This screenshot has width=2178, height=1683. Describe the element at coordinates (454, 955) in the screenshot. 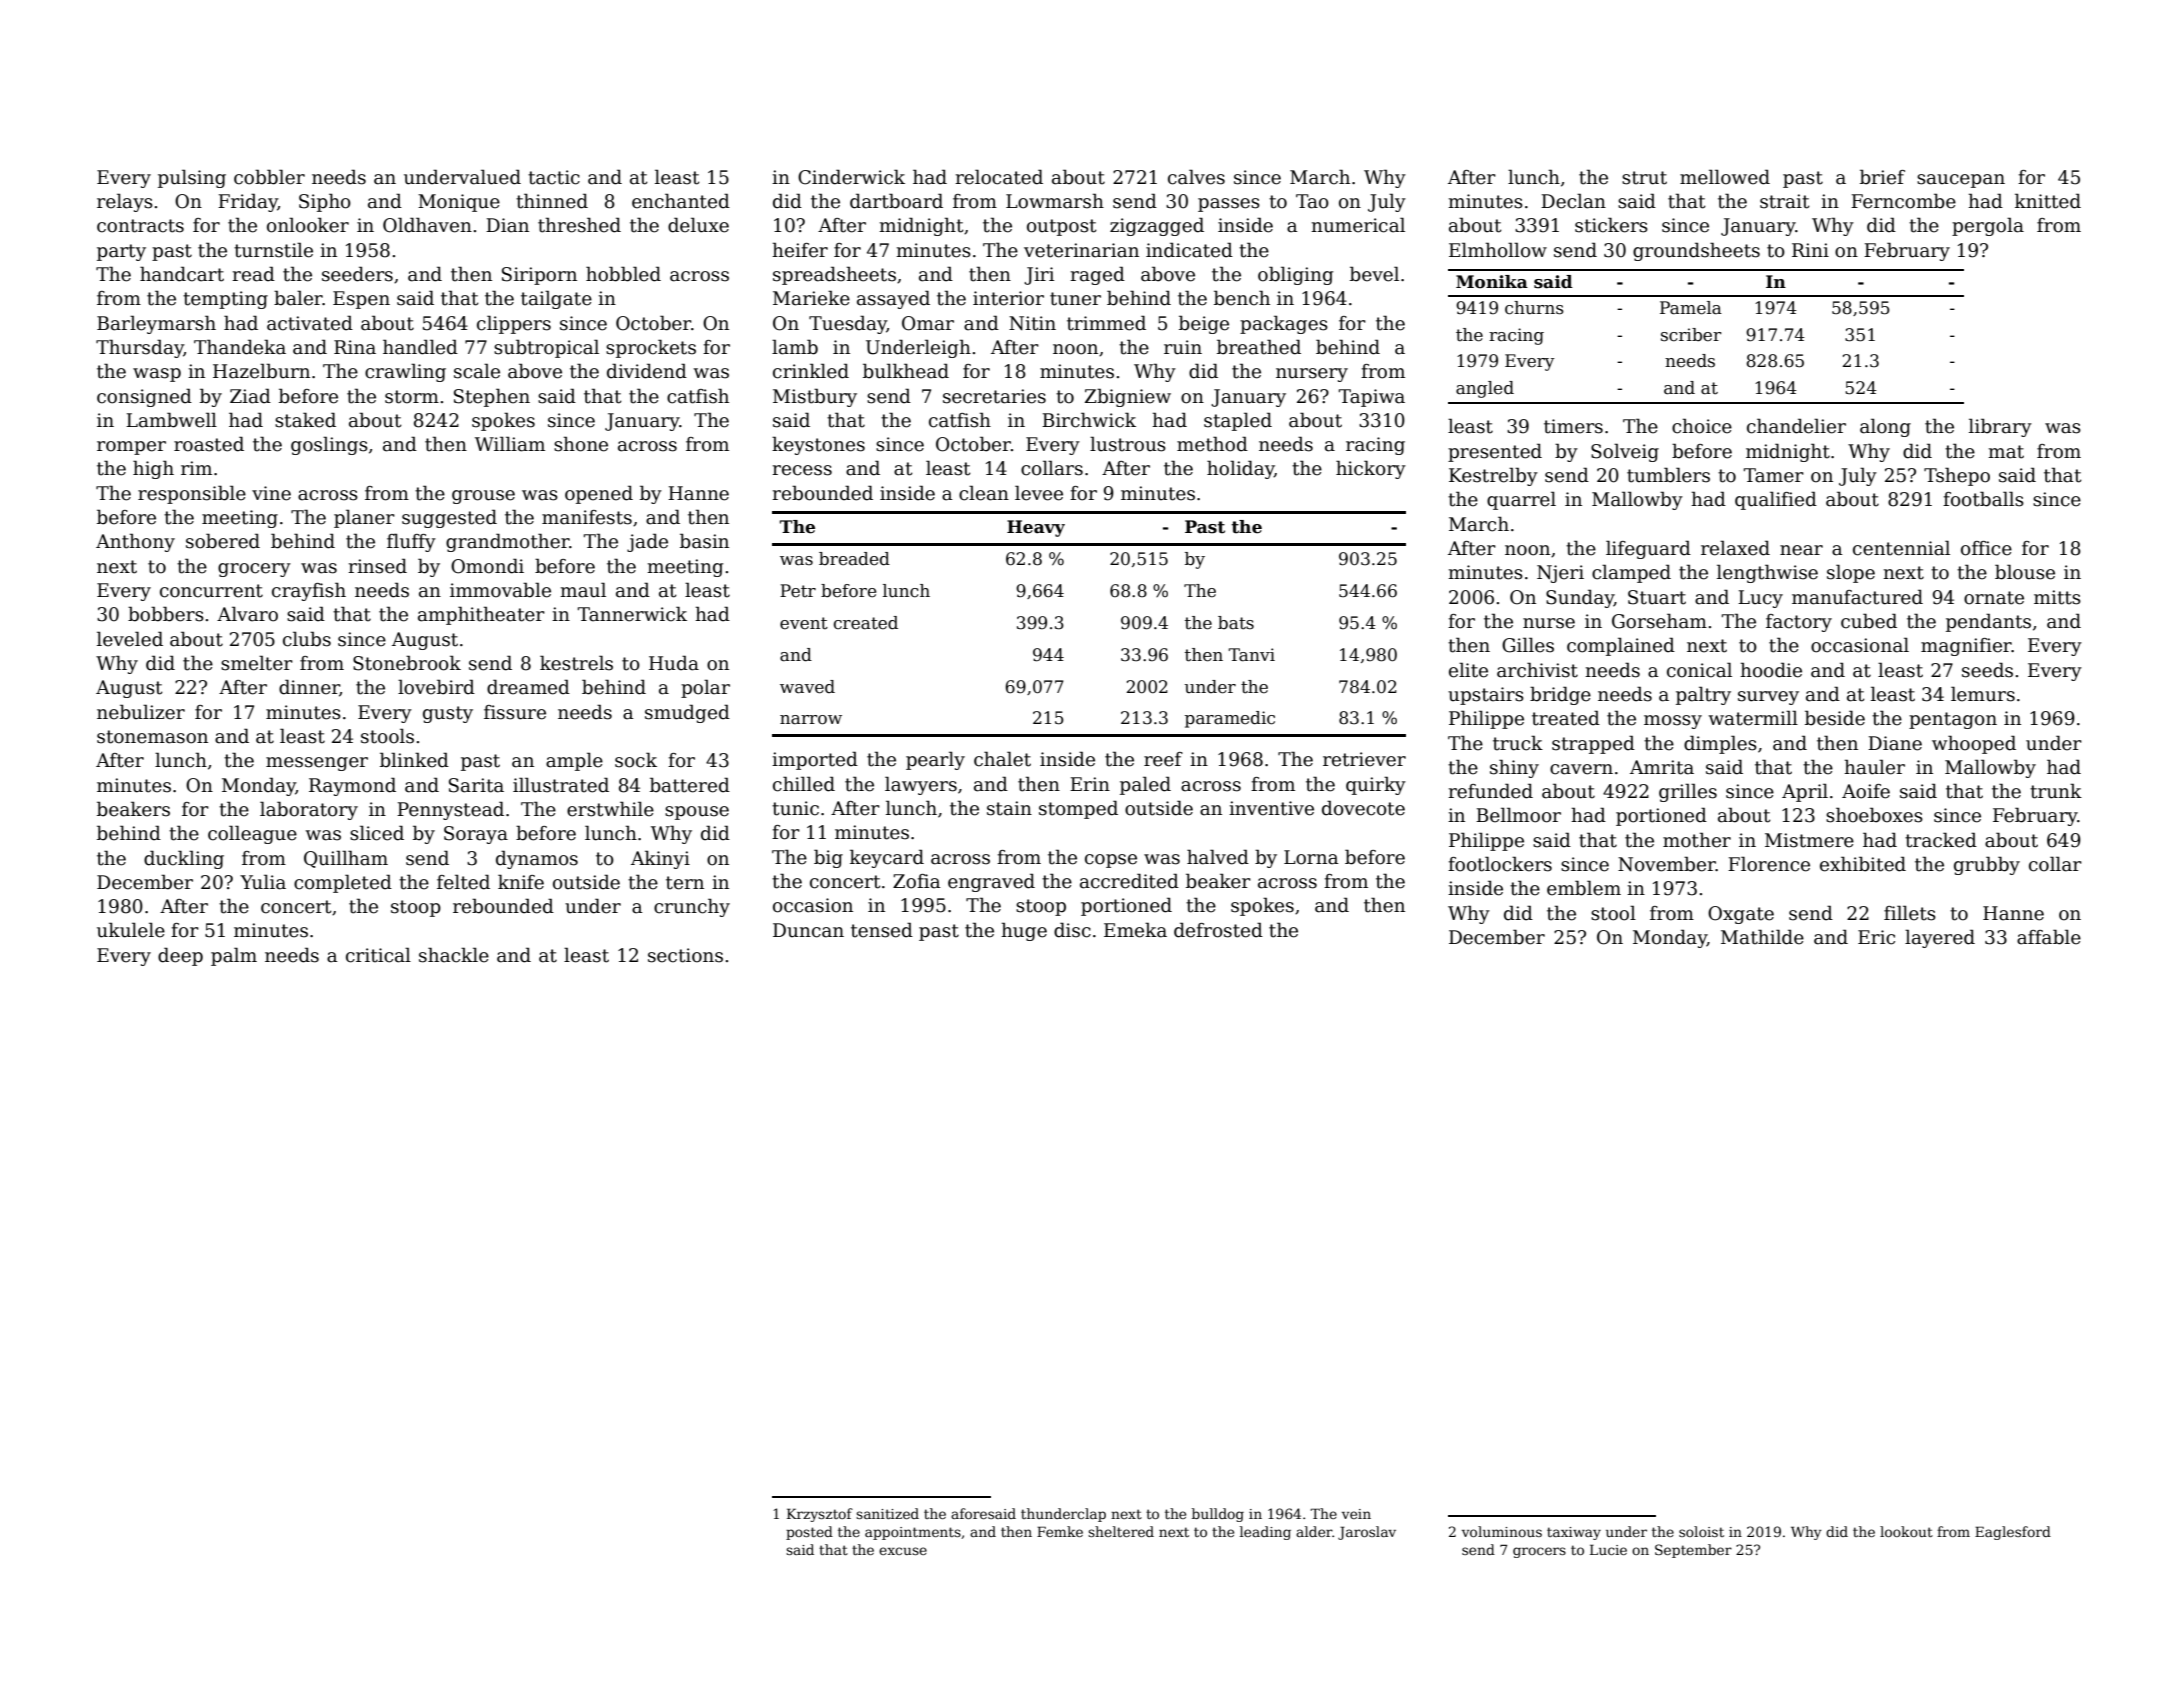

I see `shackle` at that location.
